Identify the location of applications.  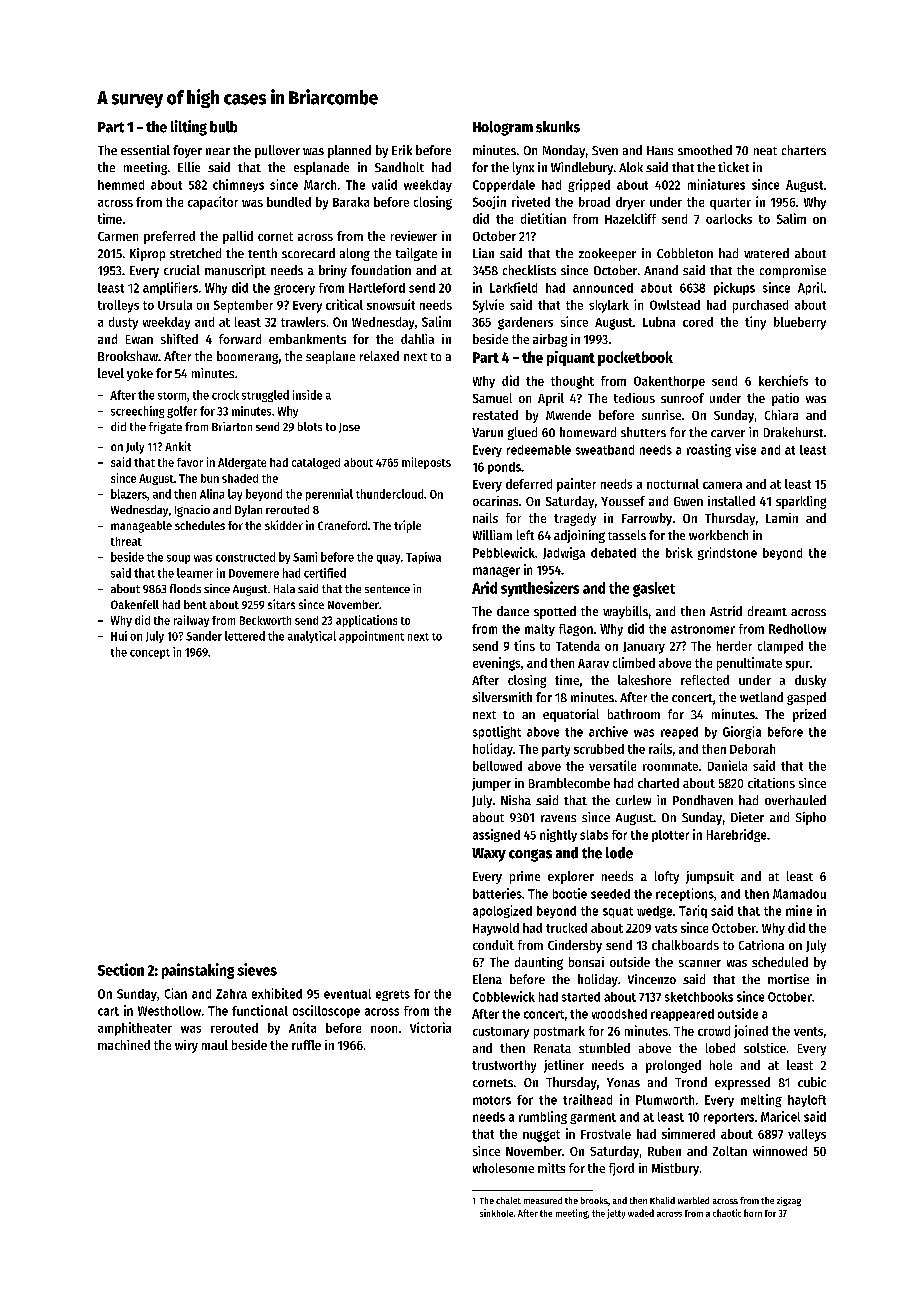
(366, 621).
